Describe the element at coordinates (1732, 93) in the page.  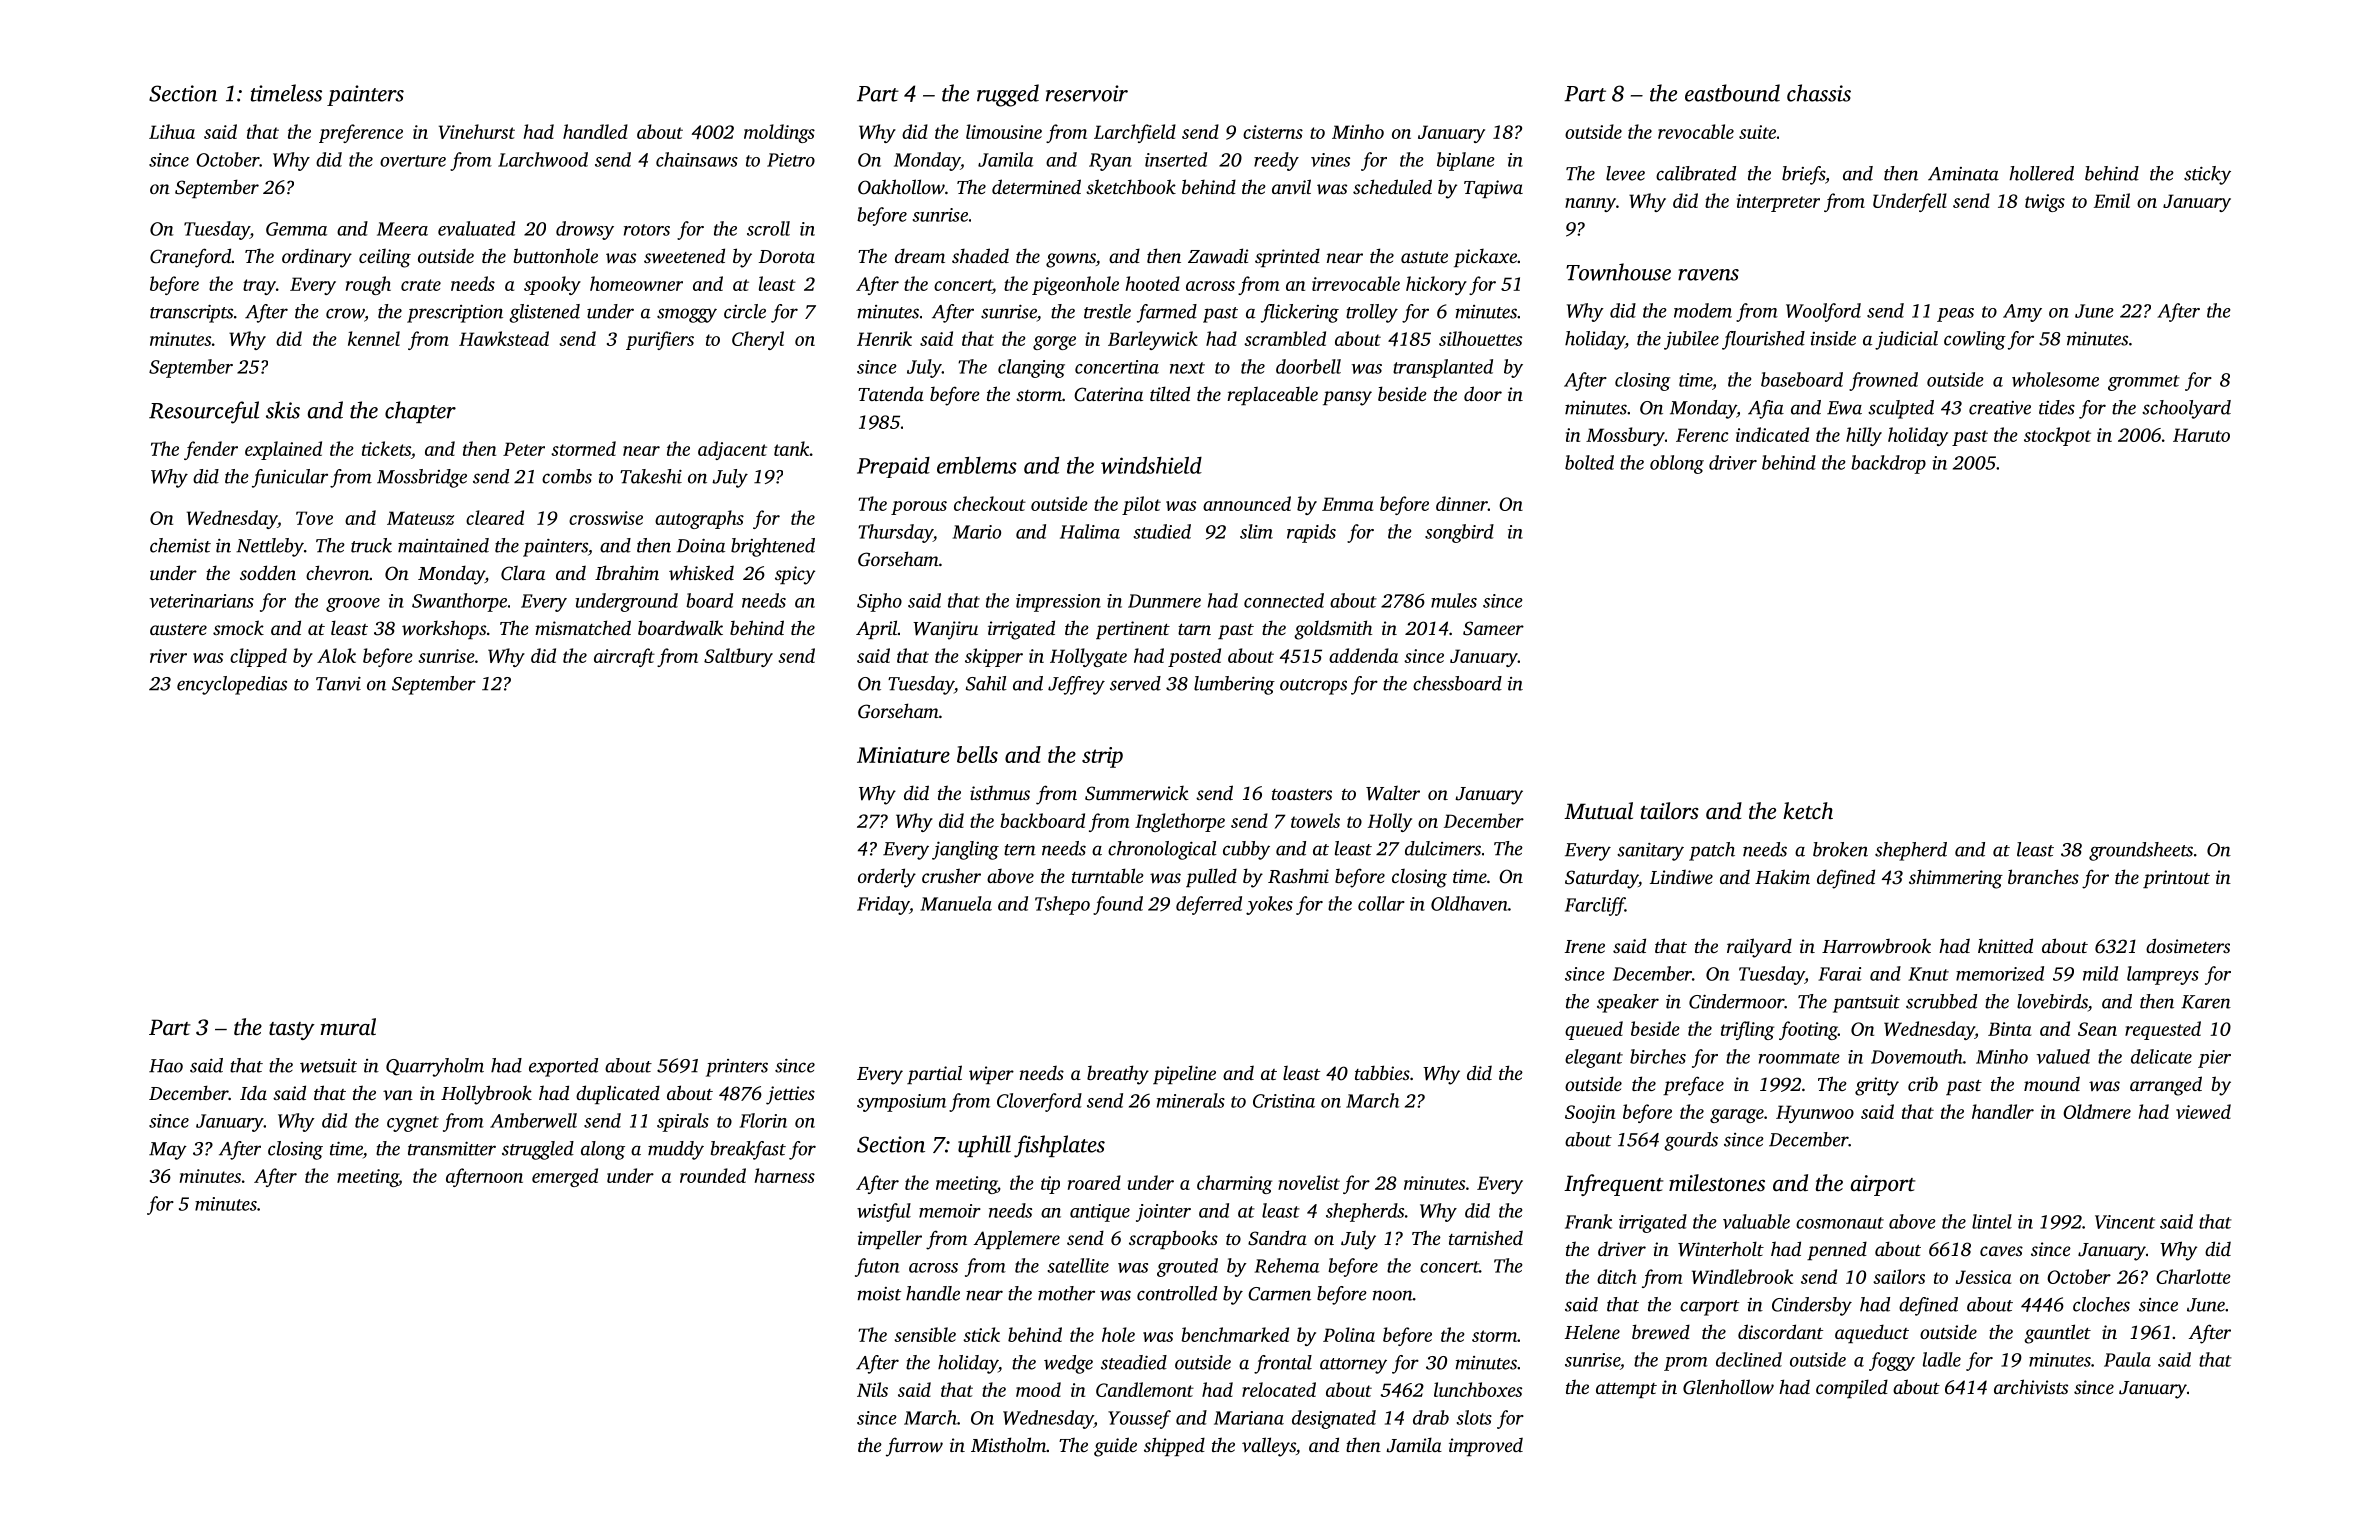
I see `eastbound` at that location.
